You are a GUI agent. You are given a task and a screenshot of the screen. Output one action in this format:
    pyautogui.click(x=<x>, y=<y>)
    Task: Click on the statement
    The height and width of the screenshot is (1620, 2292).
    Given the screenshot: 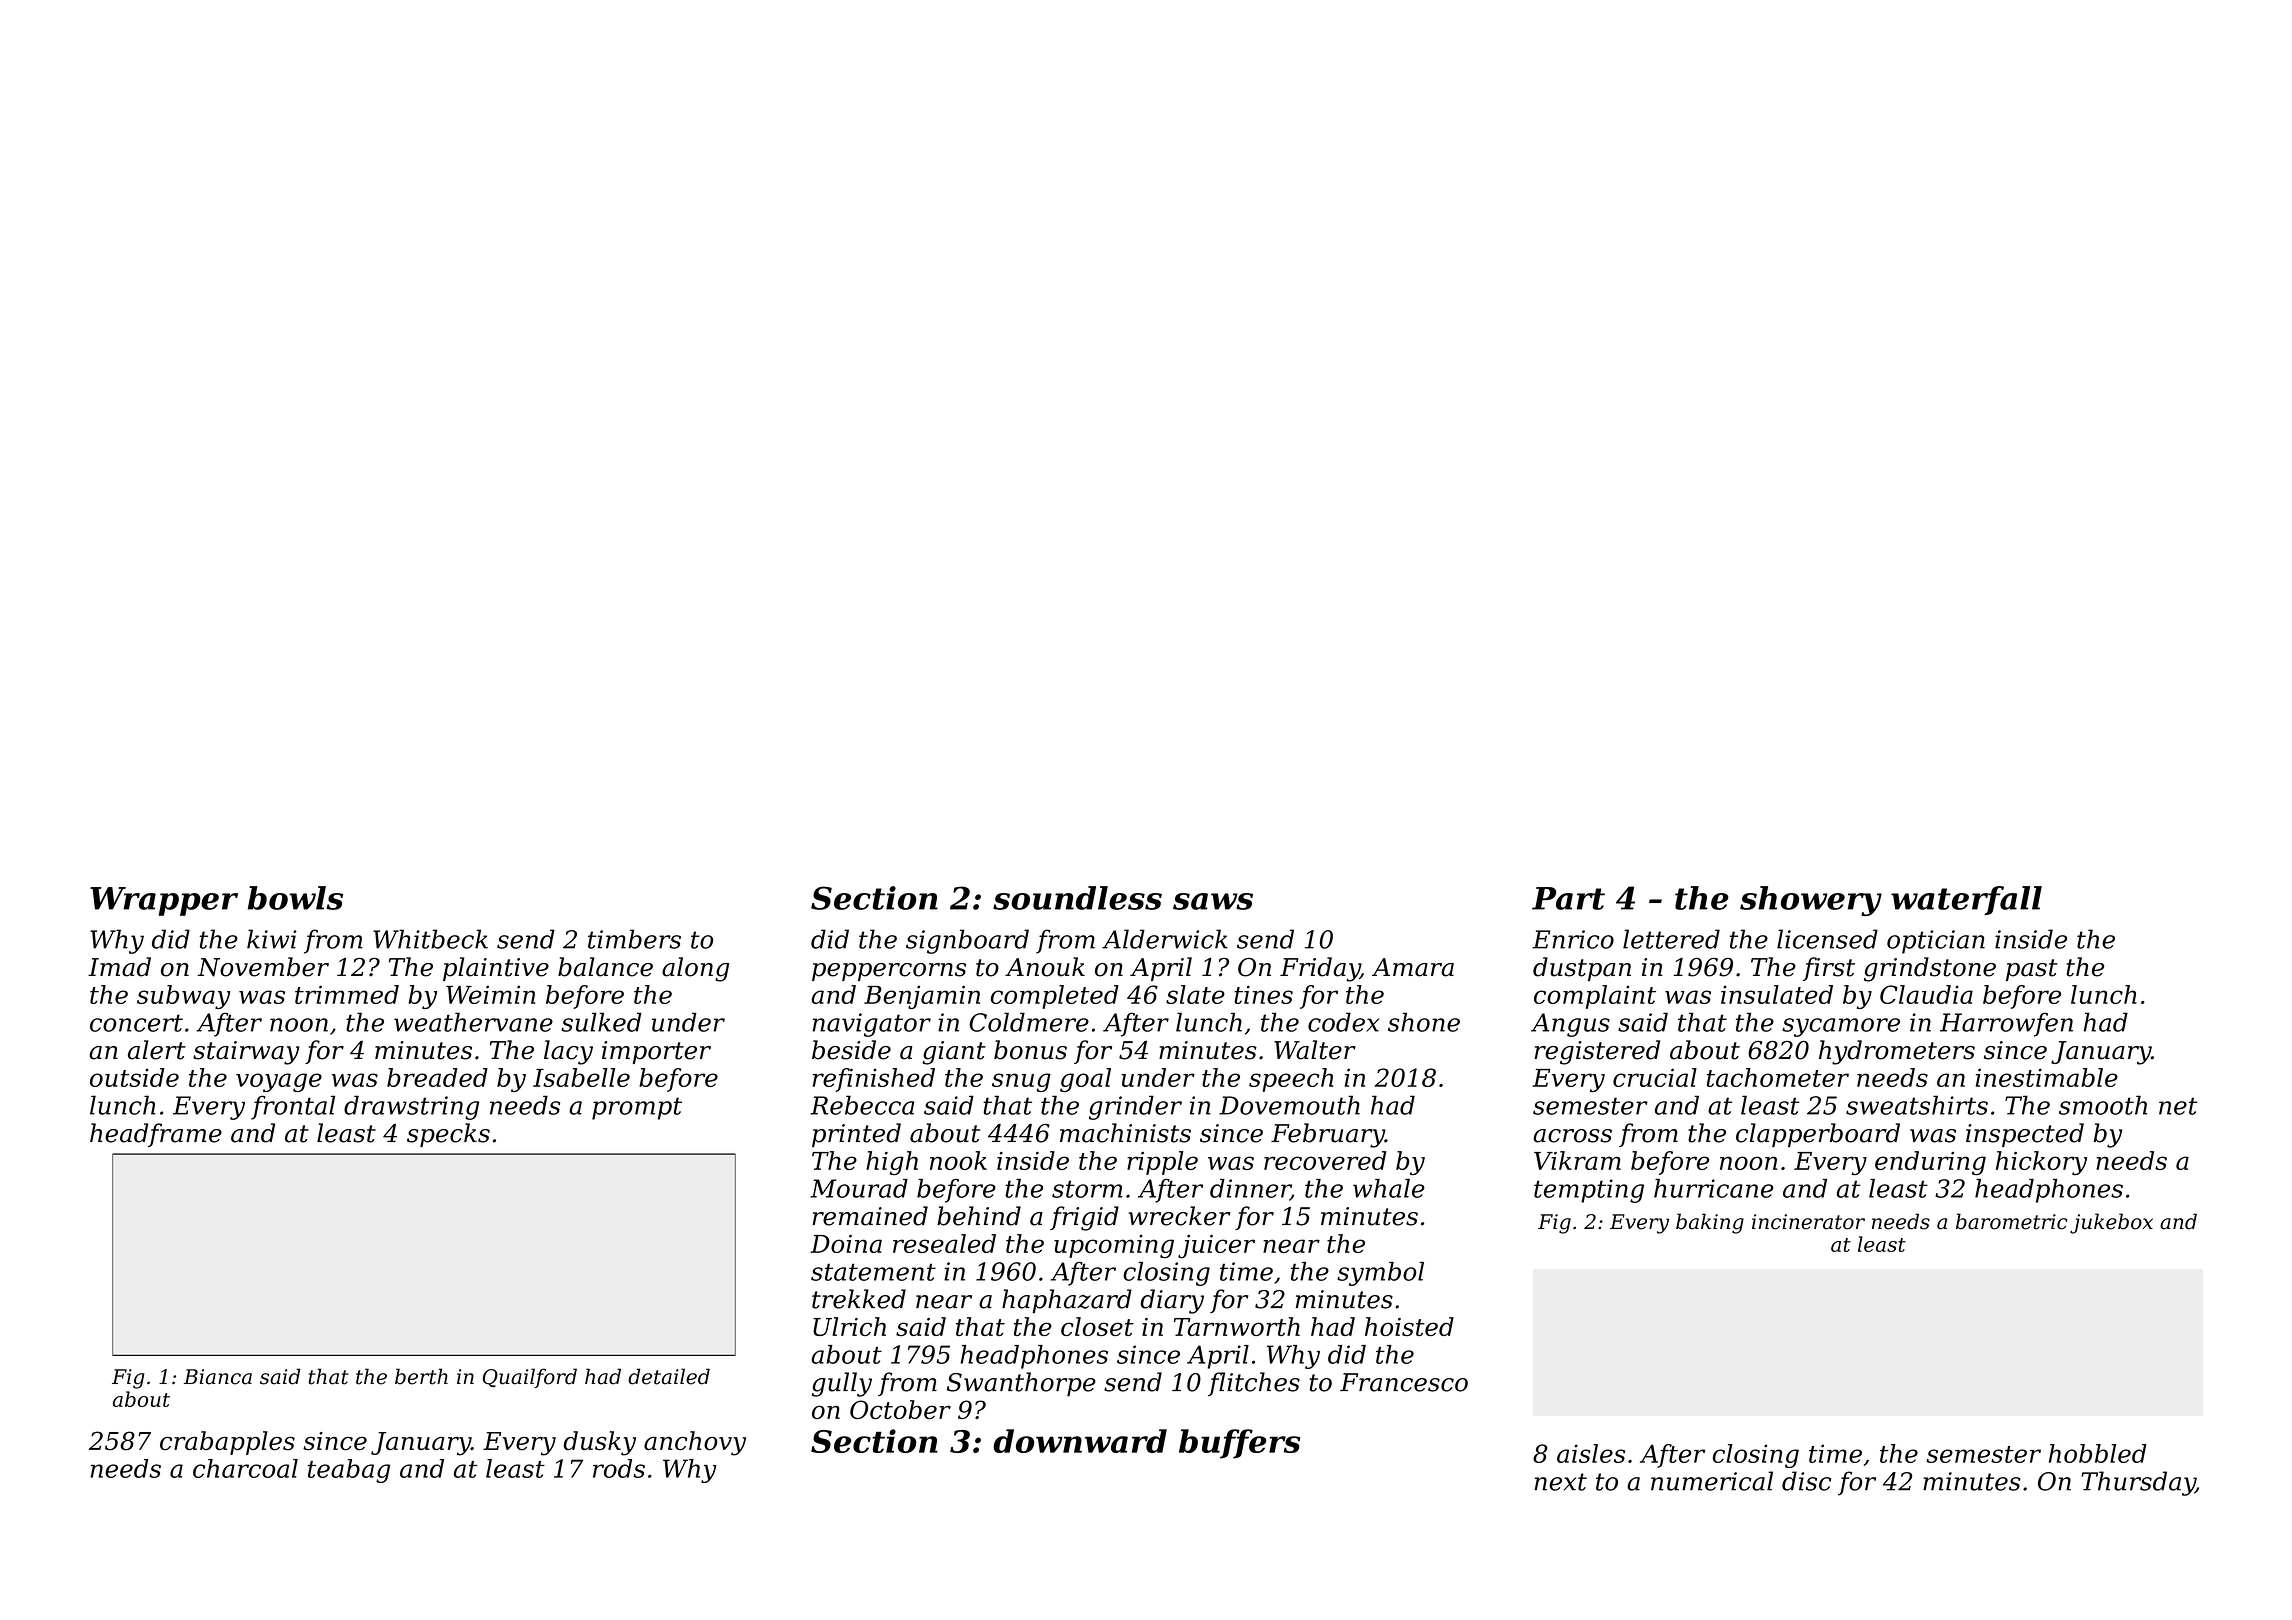 What is the action you would take?
    pyautogui.click(x=873, y=1272)
